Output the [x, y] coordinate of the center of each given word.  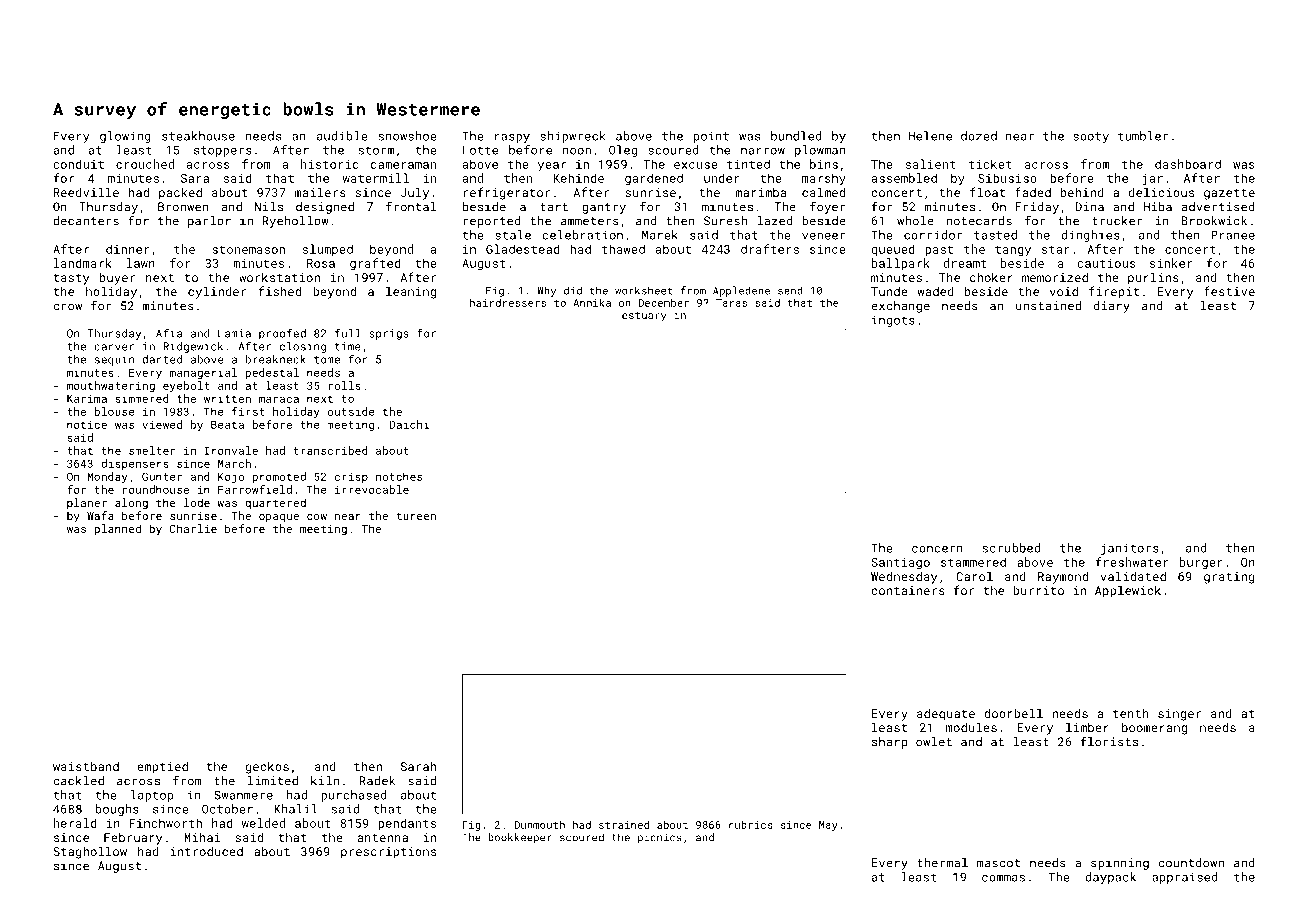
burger [1201, 563]
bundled [796, 136]
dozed [979, 136]
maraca [279, 399]
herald [75, 823]
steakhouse [198, 136]
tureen [416, 516]
